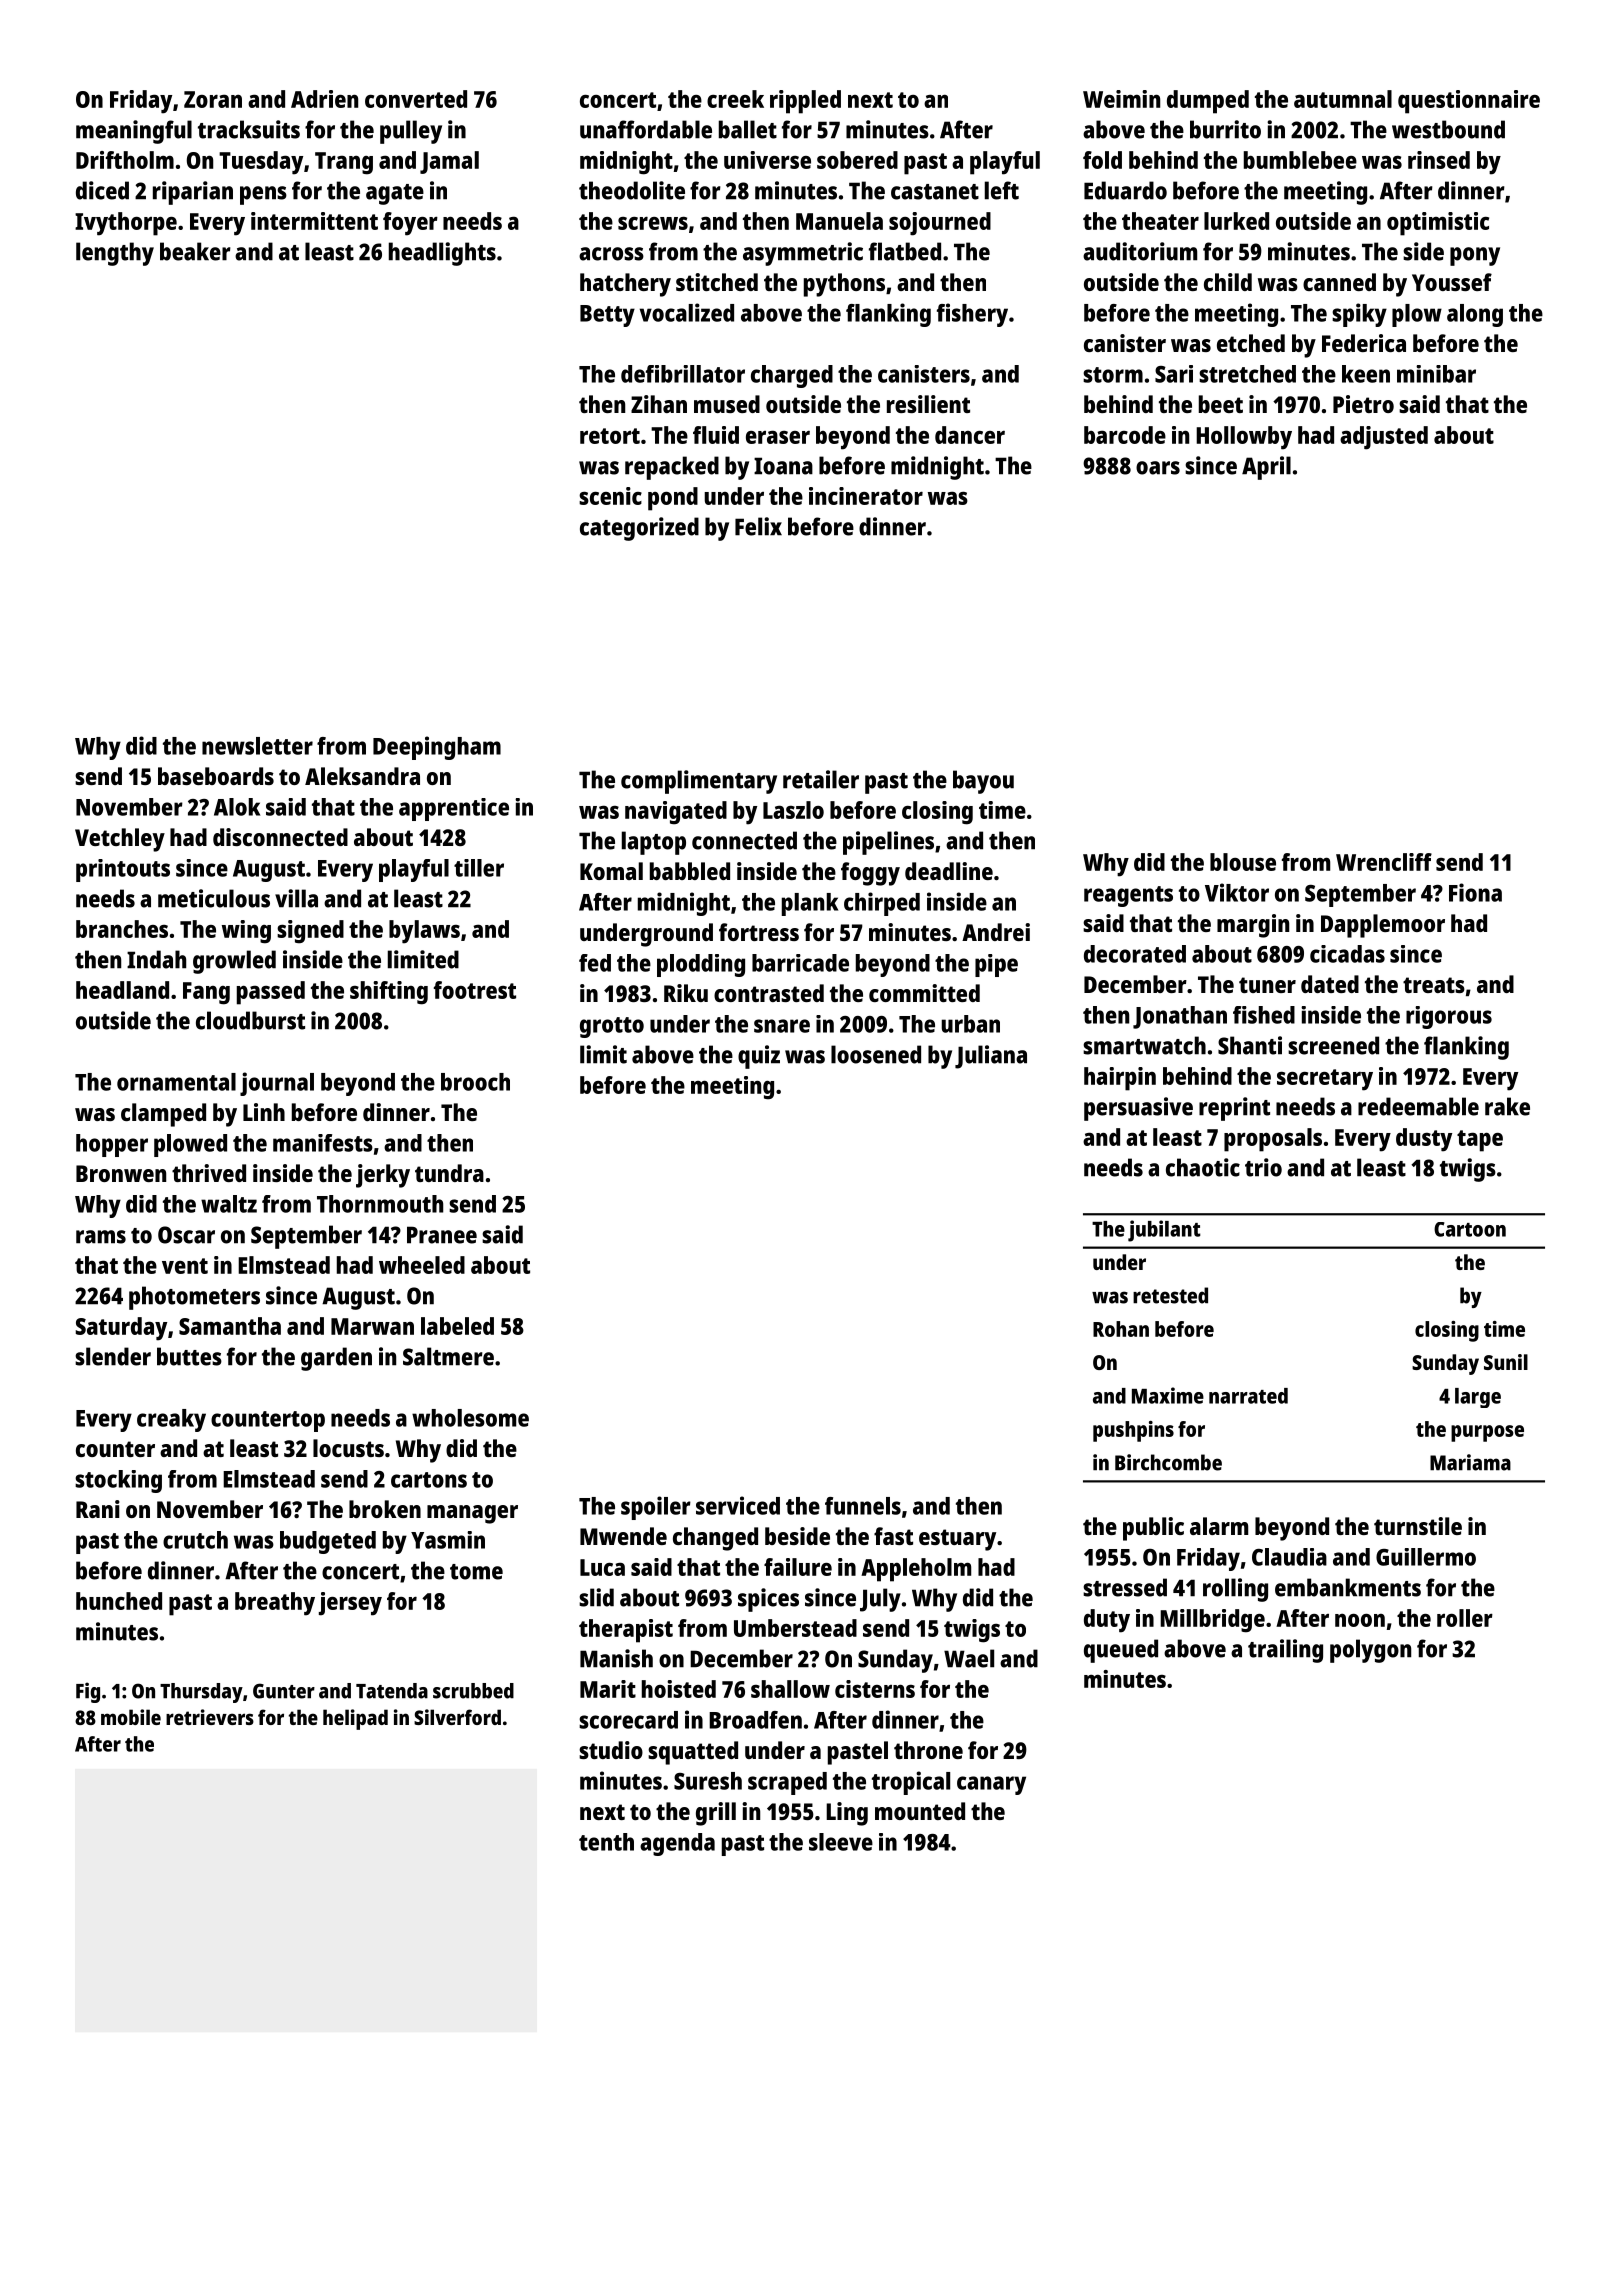 The height and width of the document is (2292, 1620). What do you see at coordinates (1121, 1329) in the document?
I see `Rohan` at bounding box center [1121, 1329].
